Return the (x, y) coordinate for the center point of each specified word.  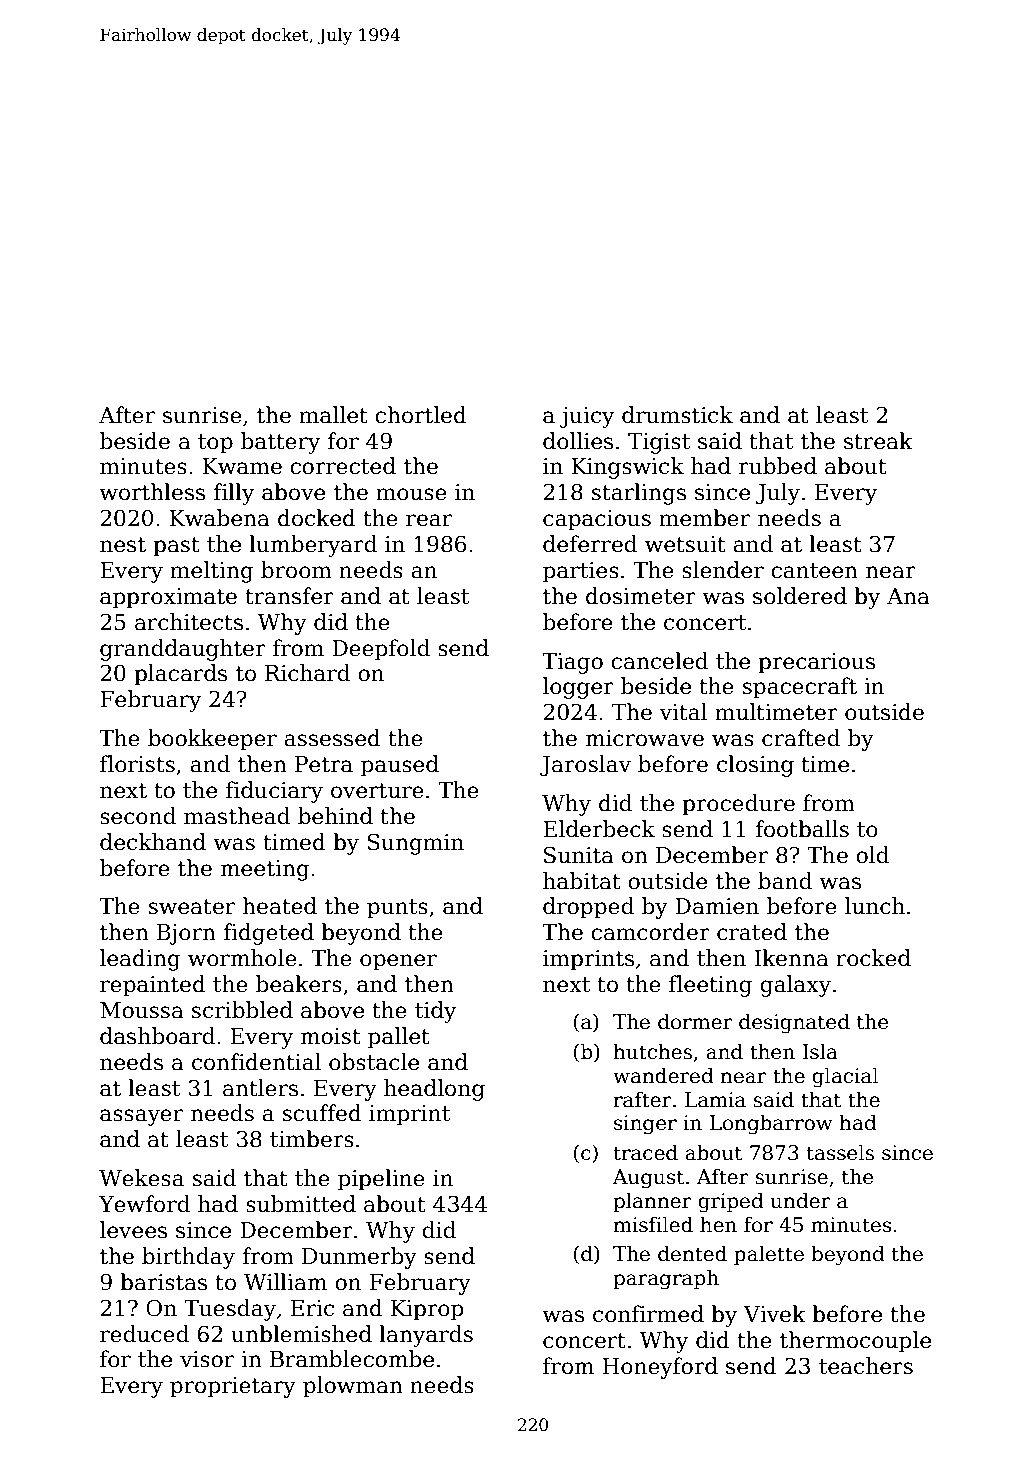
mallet (333, 415)
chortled (421, 415)
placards (180, 675)
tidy (436, 1012)
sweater (192, 907)
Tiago (572, 663)
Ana (908, 596)
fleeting (710, 986)
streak (878, 441)
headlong (434, 1090)
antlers (260, 1088)
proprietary (233, 1387)
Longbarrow (771, 1124)
